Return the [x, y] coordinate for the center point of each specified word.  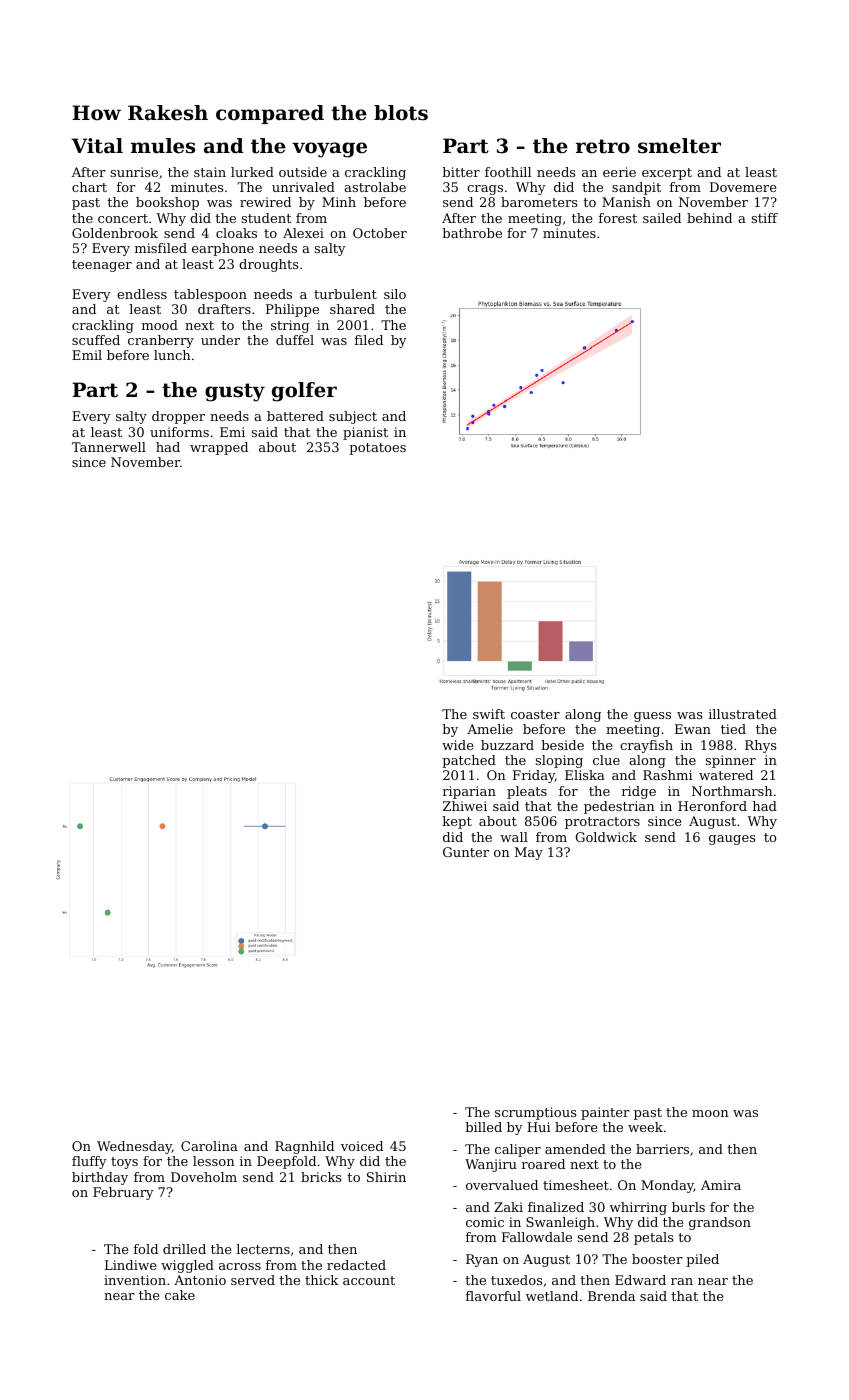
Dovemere [743, 187]
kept [457, 822]
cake [180, 1295]
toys [124, 1163]
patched [469, 761]
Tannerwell [109, 447]
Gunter [466, 852]
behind [709, 218]
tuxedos [516, 1280]
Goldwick [606, 837]
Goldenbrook [115, 233]
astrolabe [375, 187]
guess [652, 717]
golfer [304, 392]
